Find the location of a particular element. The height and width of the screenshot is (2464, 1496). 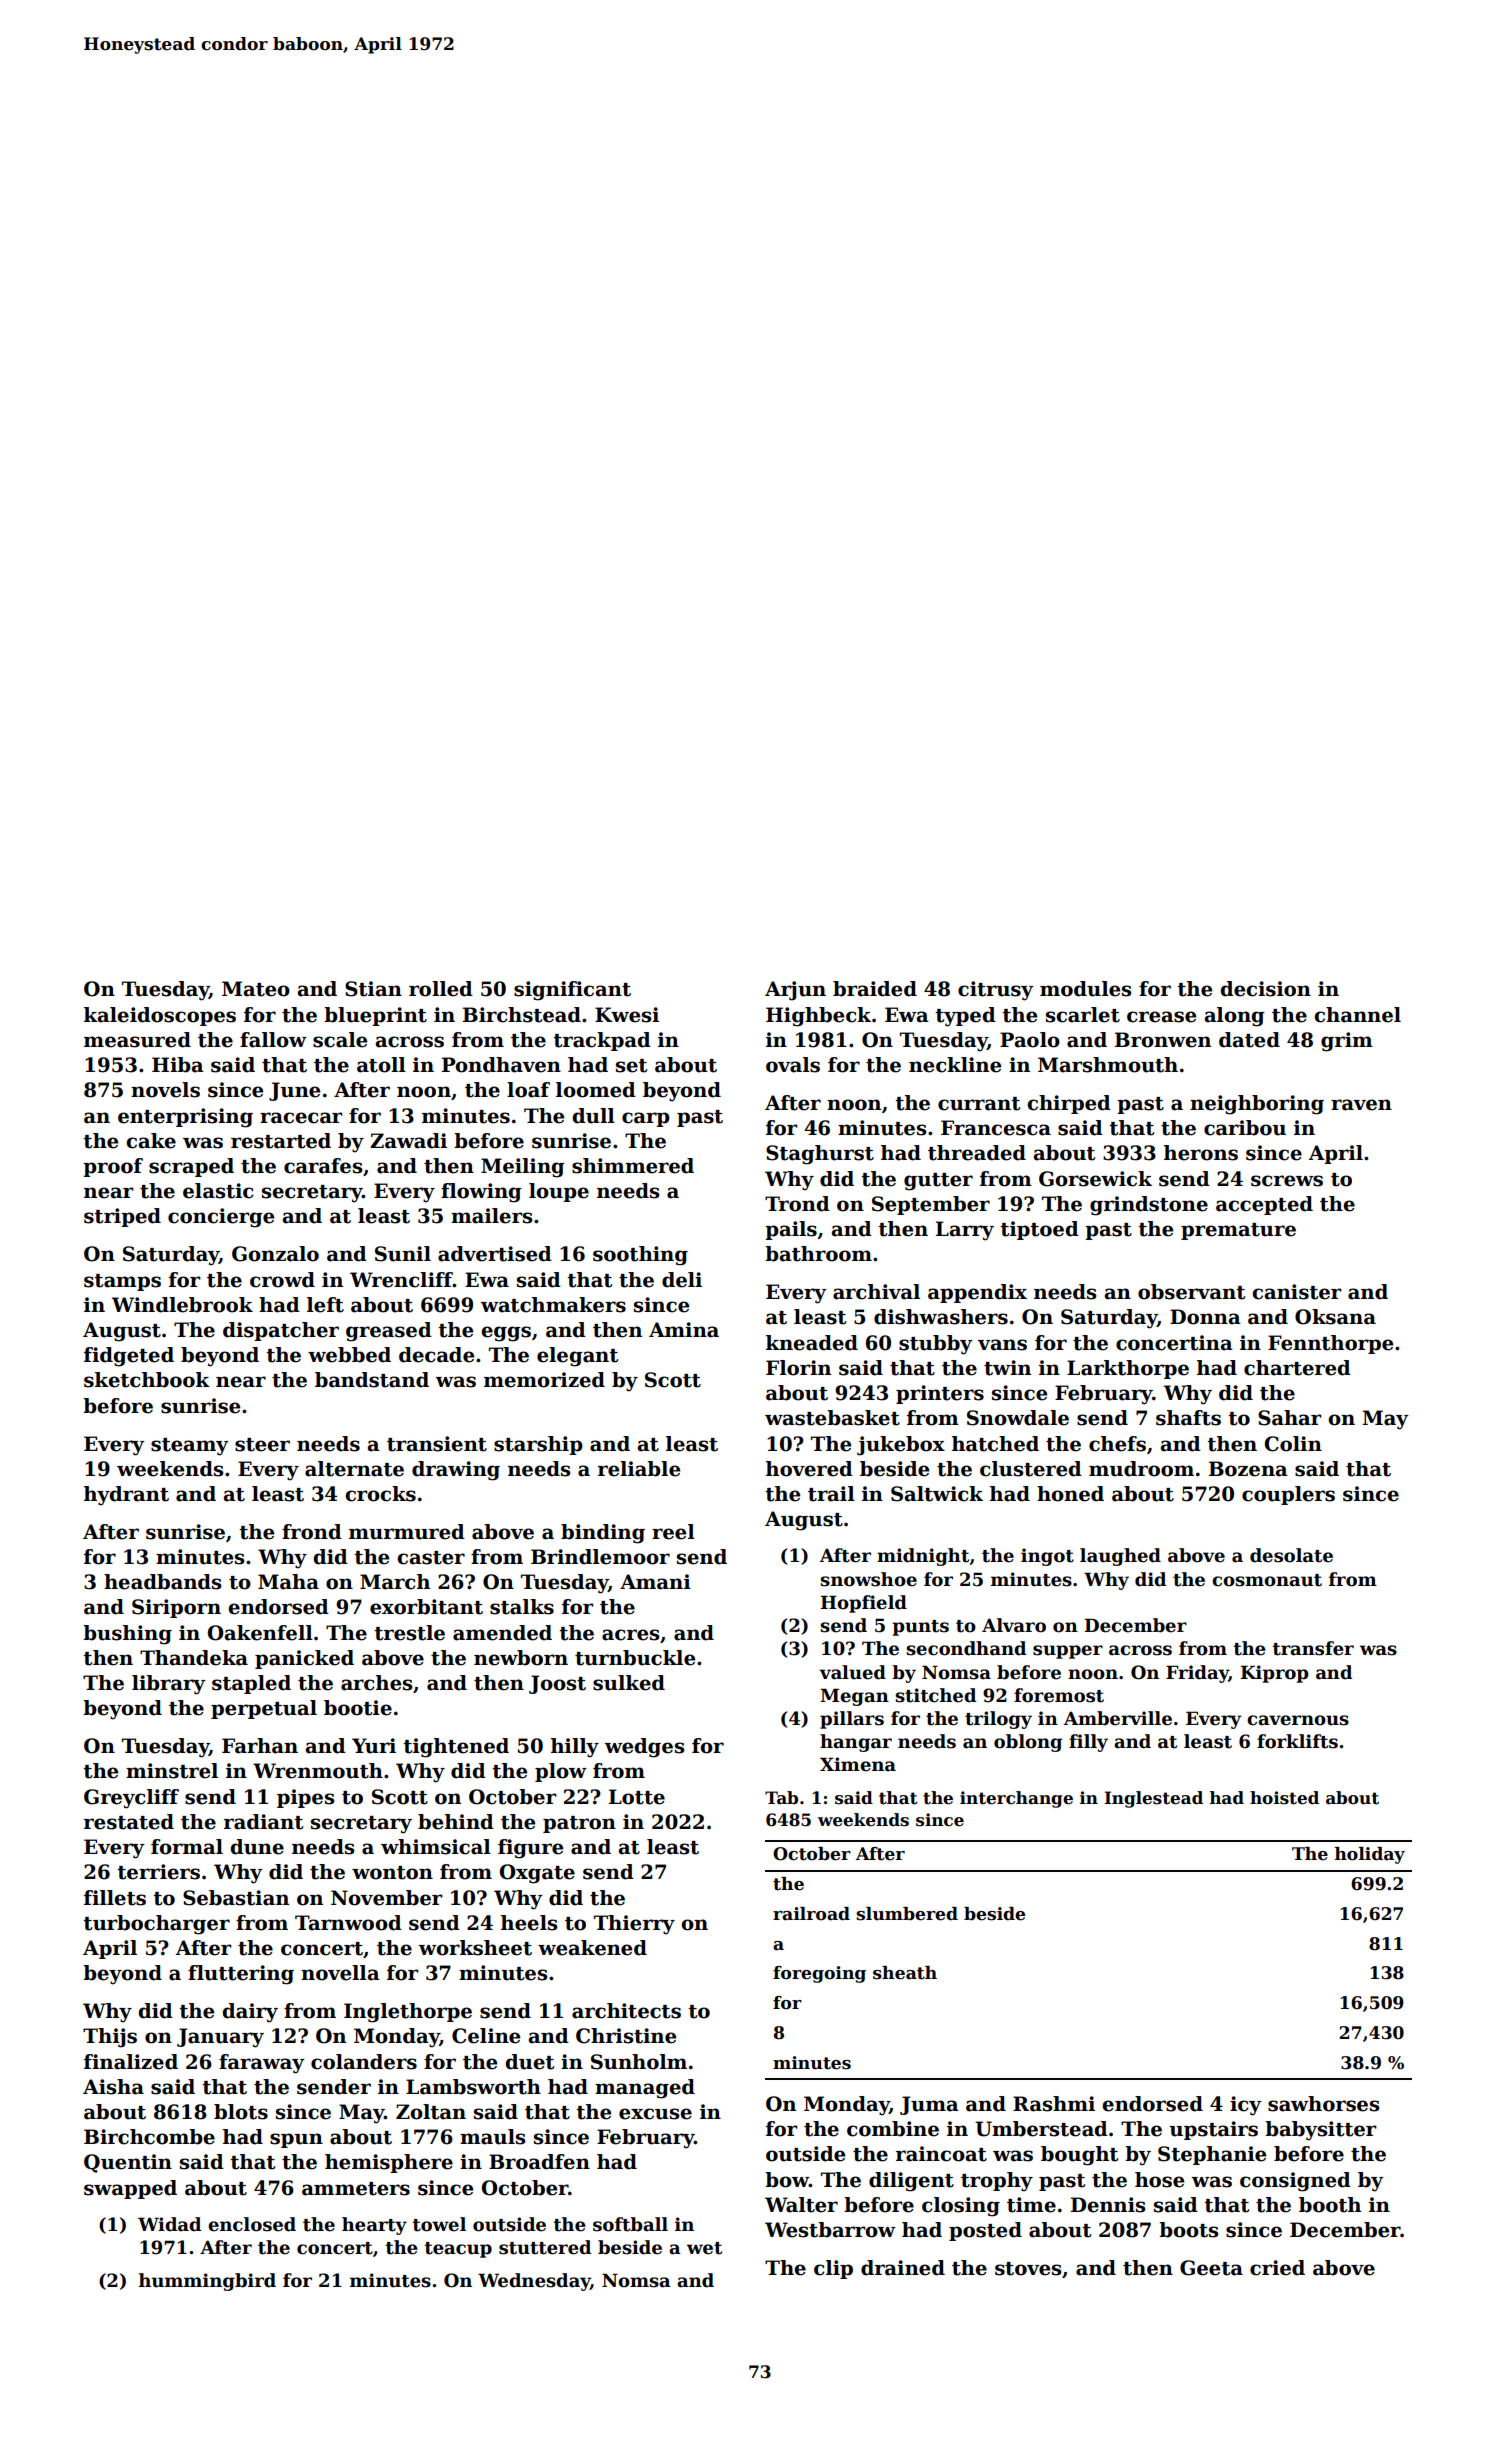

twin is located at coordinates (1007, 1368).
